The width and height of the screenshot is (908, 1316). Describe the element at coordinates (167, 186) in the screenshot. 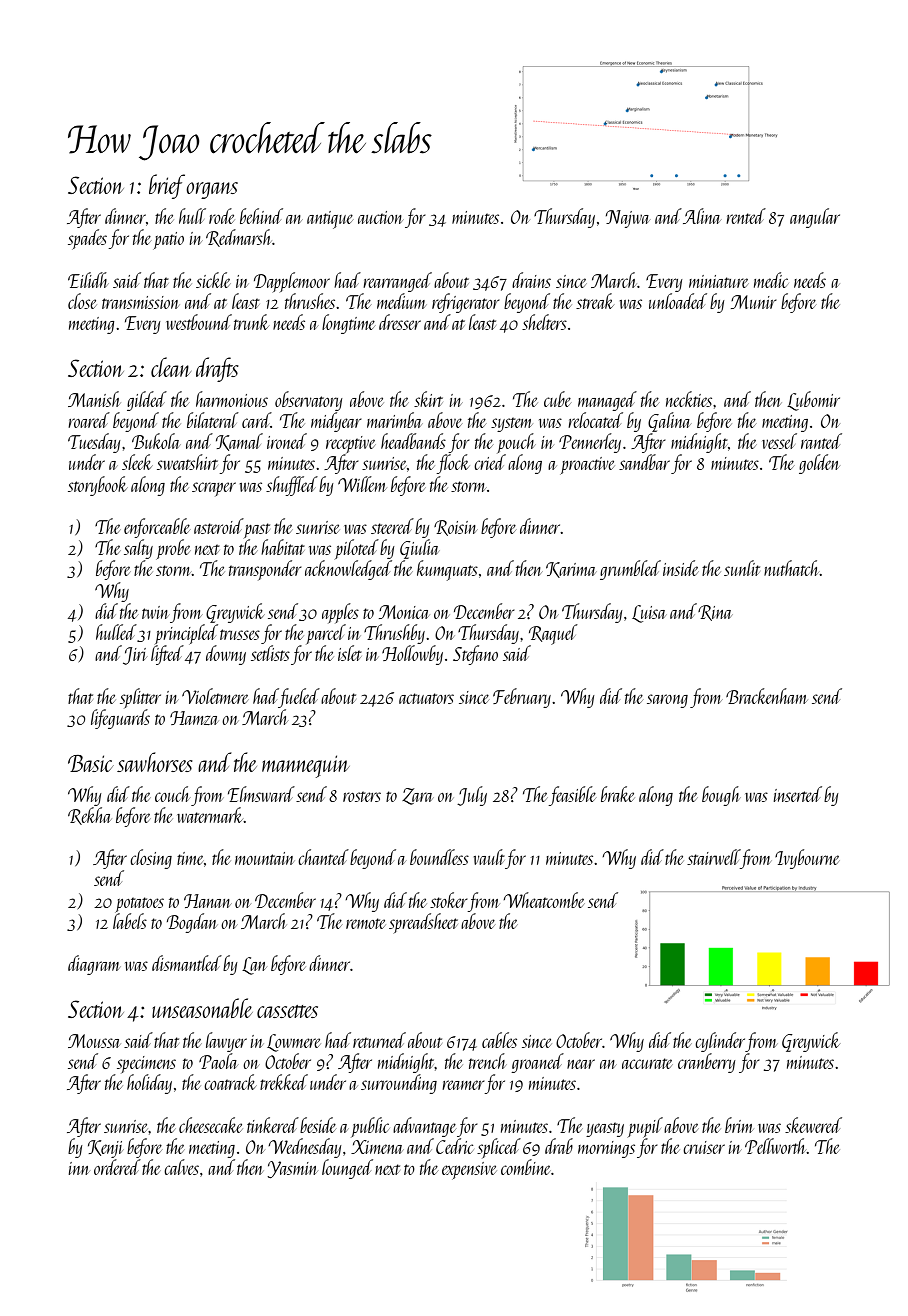

I see `brief` at that location.
